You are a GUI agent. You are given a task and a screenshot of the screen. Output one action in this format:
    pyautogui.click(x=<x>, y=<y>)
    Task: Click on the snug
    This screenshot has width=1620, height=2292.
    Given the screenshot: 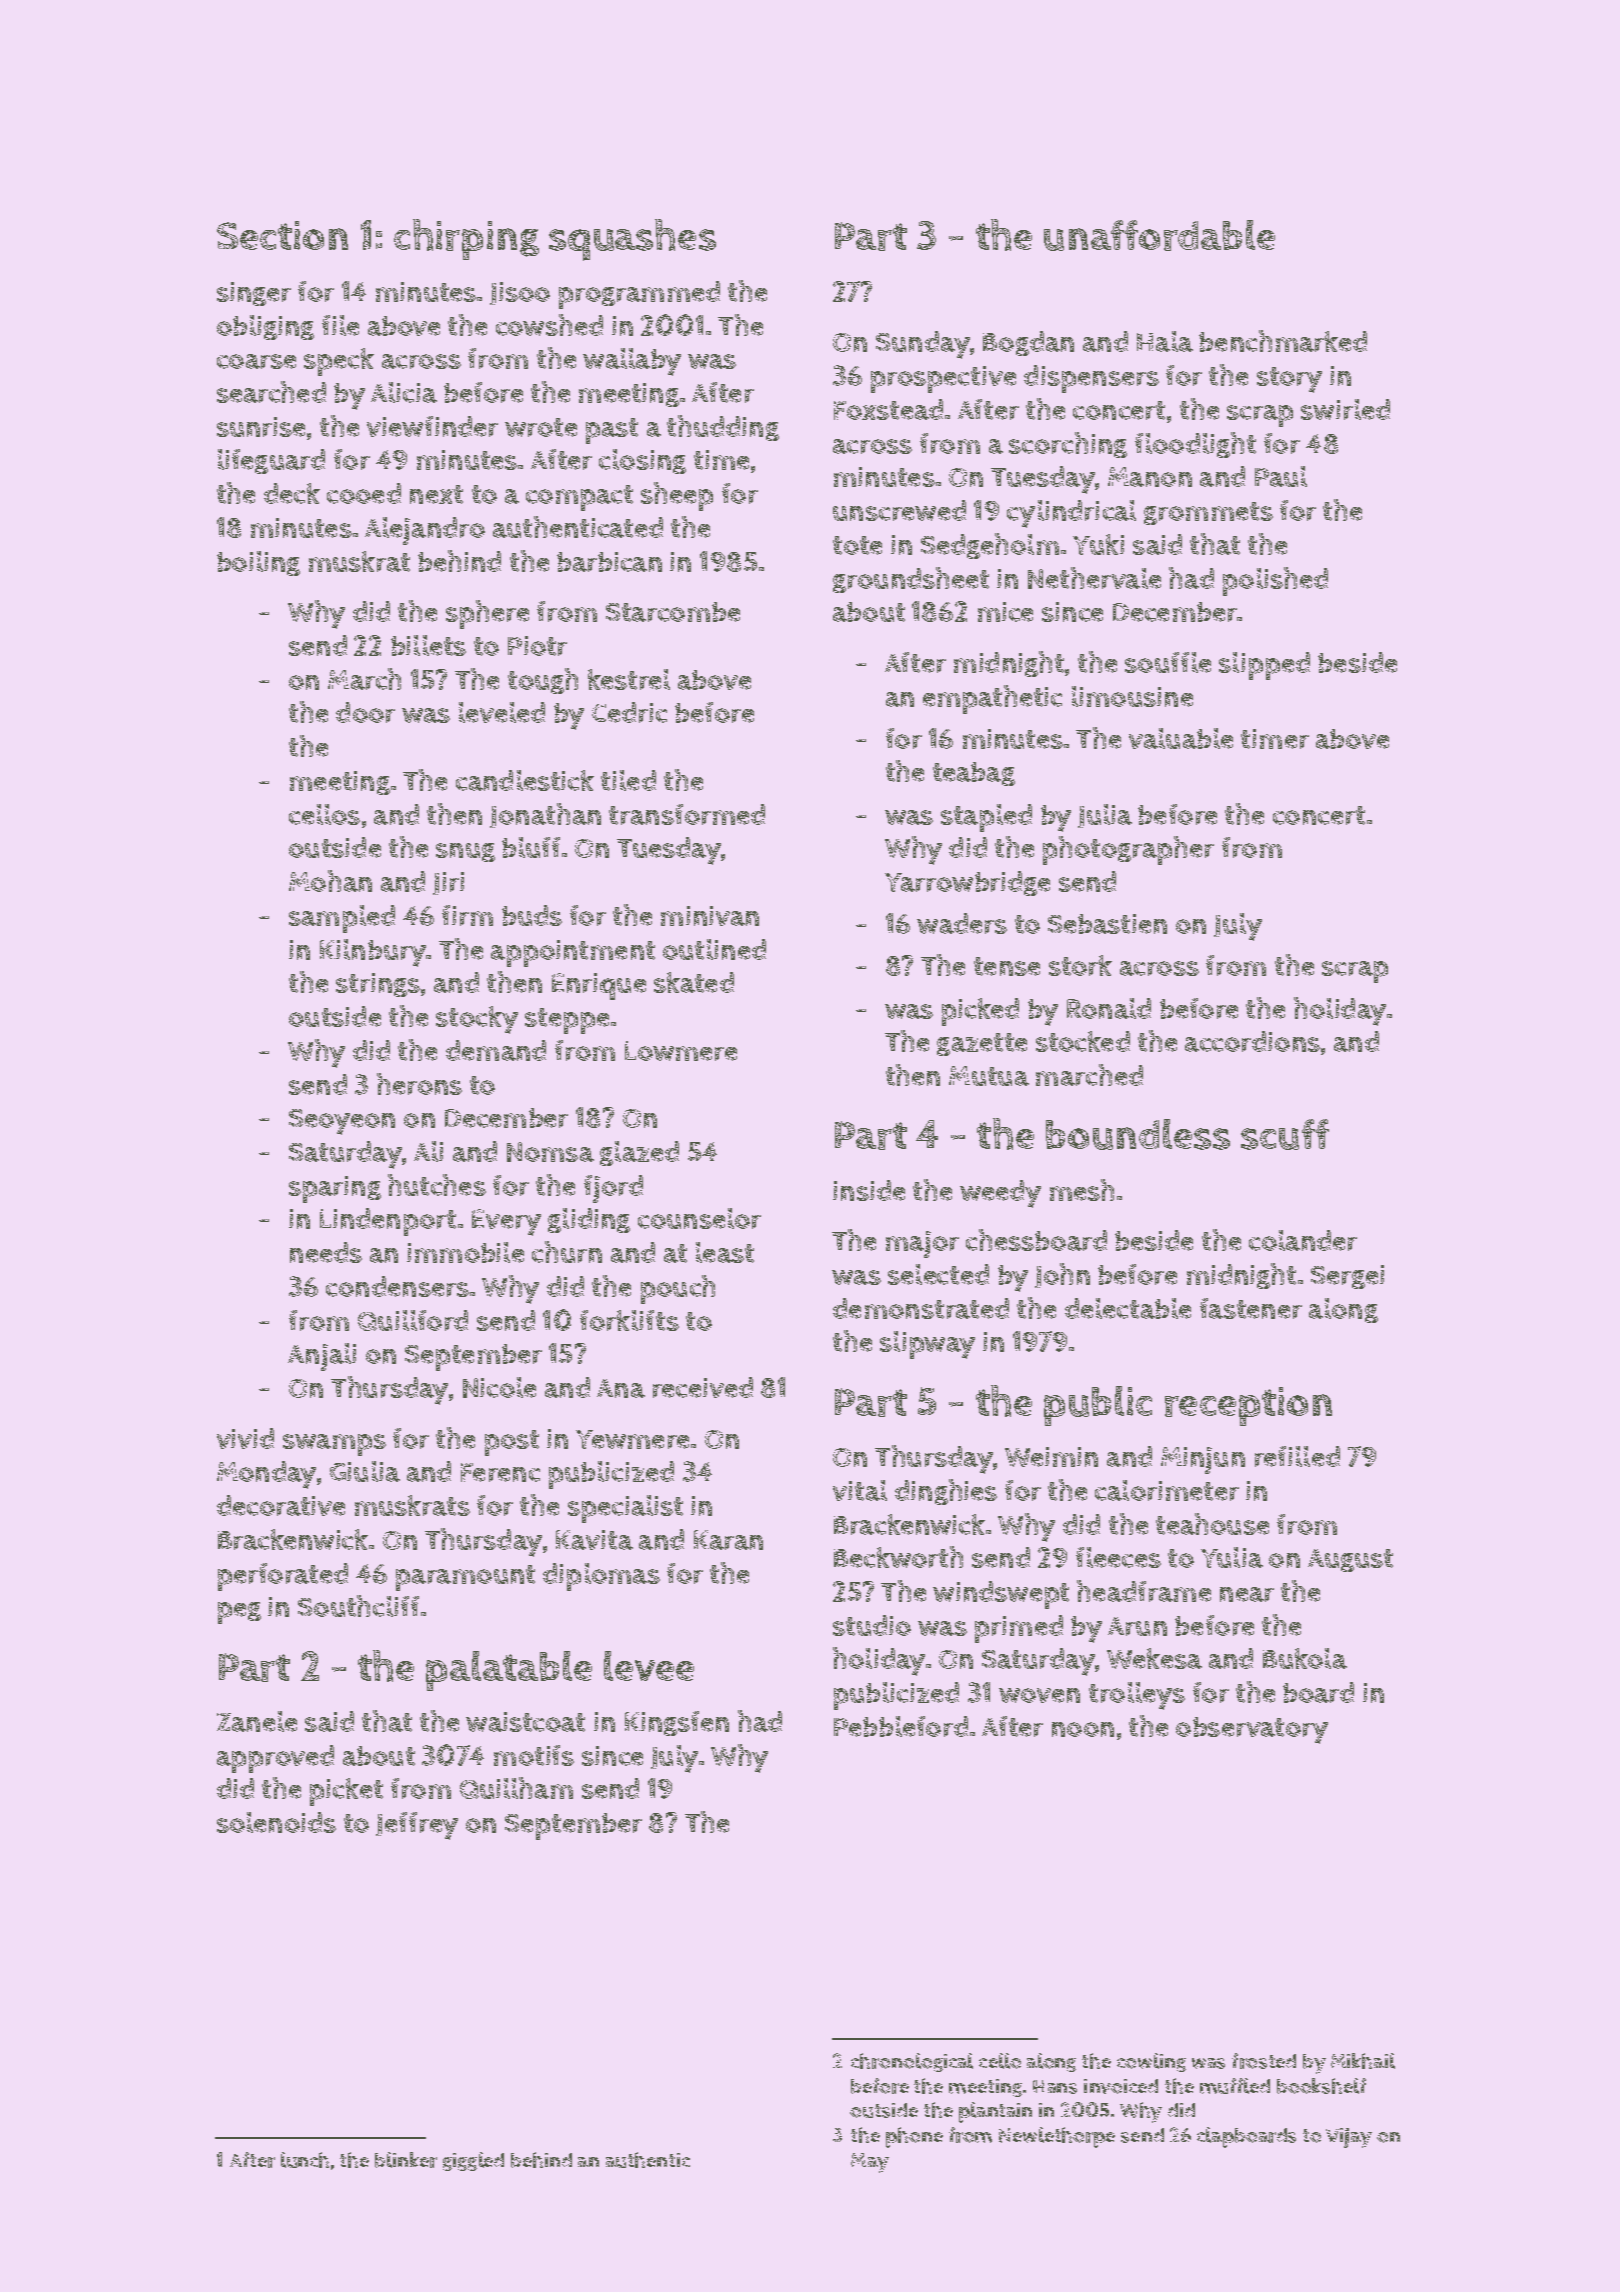 What is the action you would take?
    pyautogui.click(x=465, y=852)
